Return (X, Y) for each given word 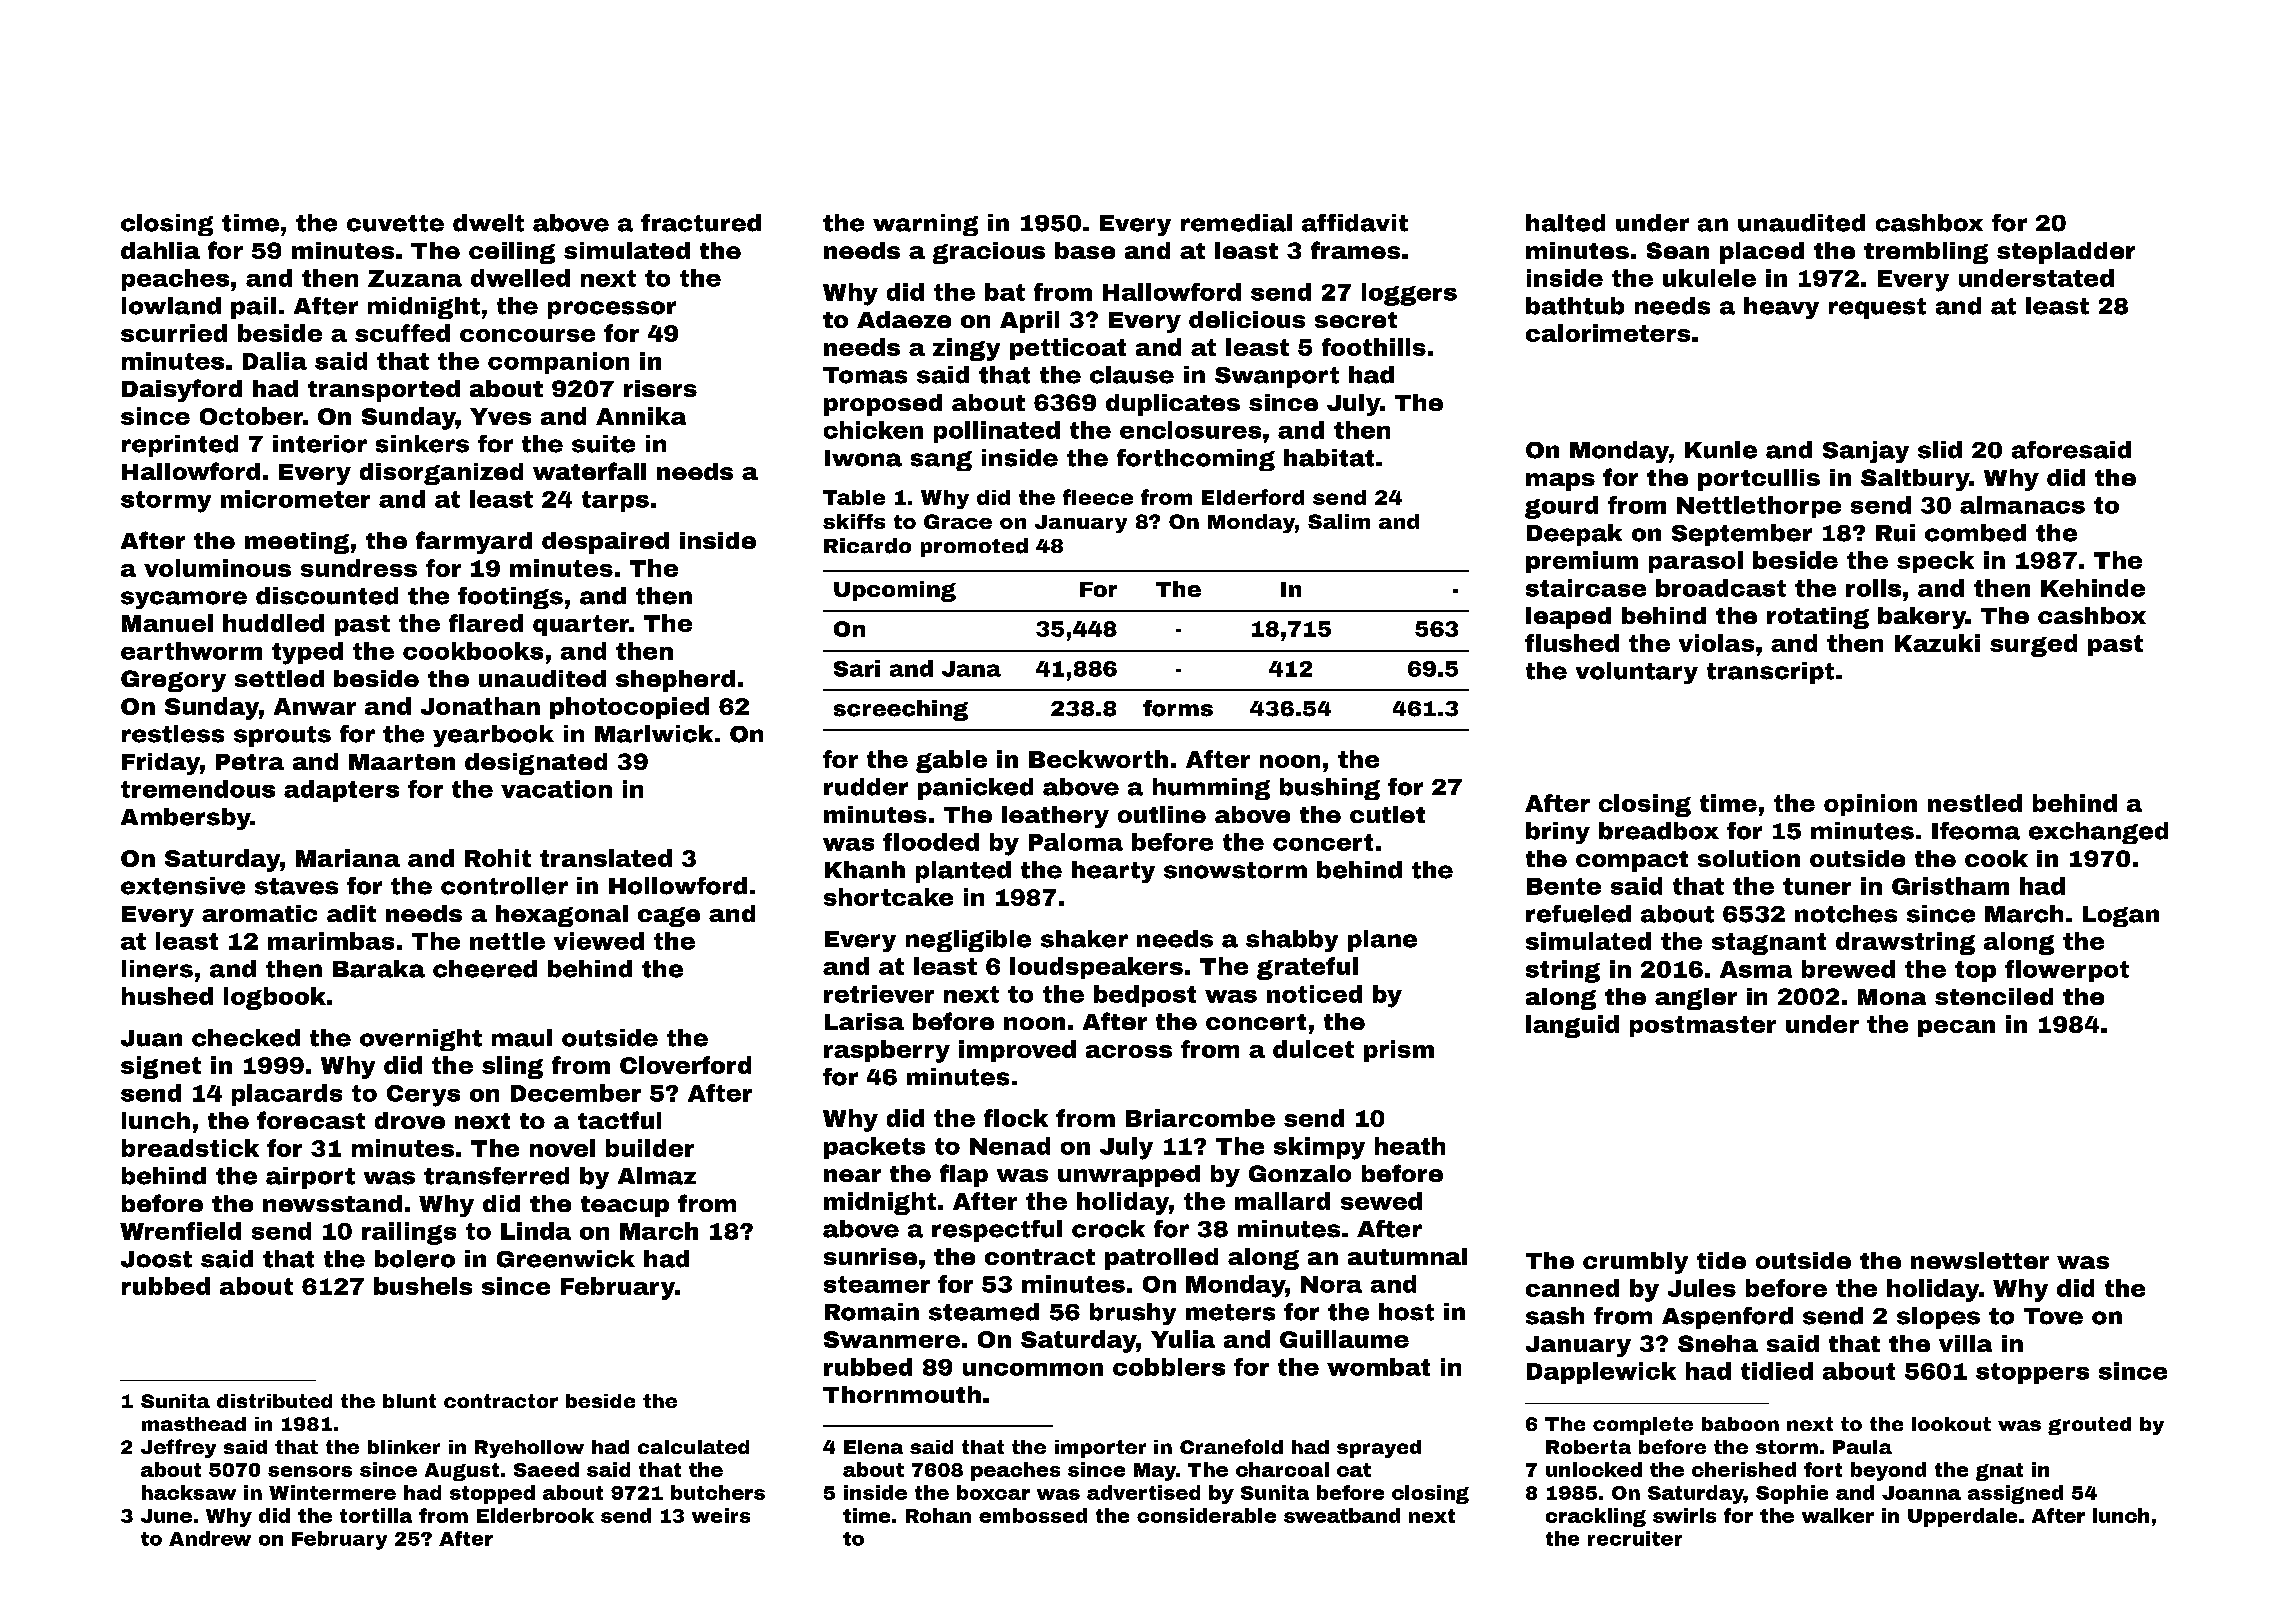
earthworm (191, 651)
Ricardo (867, 546)
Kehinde (2093, 588)
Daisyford (182, 390)
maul (522, 1038)
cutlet (1387, 814)
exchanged (2098, 833)
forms (1178, 708)
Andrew (210, 1538)
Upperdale (1962, 1517)
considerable (1206, 1515)
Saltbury (1915, 480)
